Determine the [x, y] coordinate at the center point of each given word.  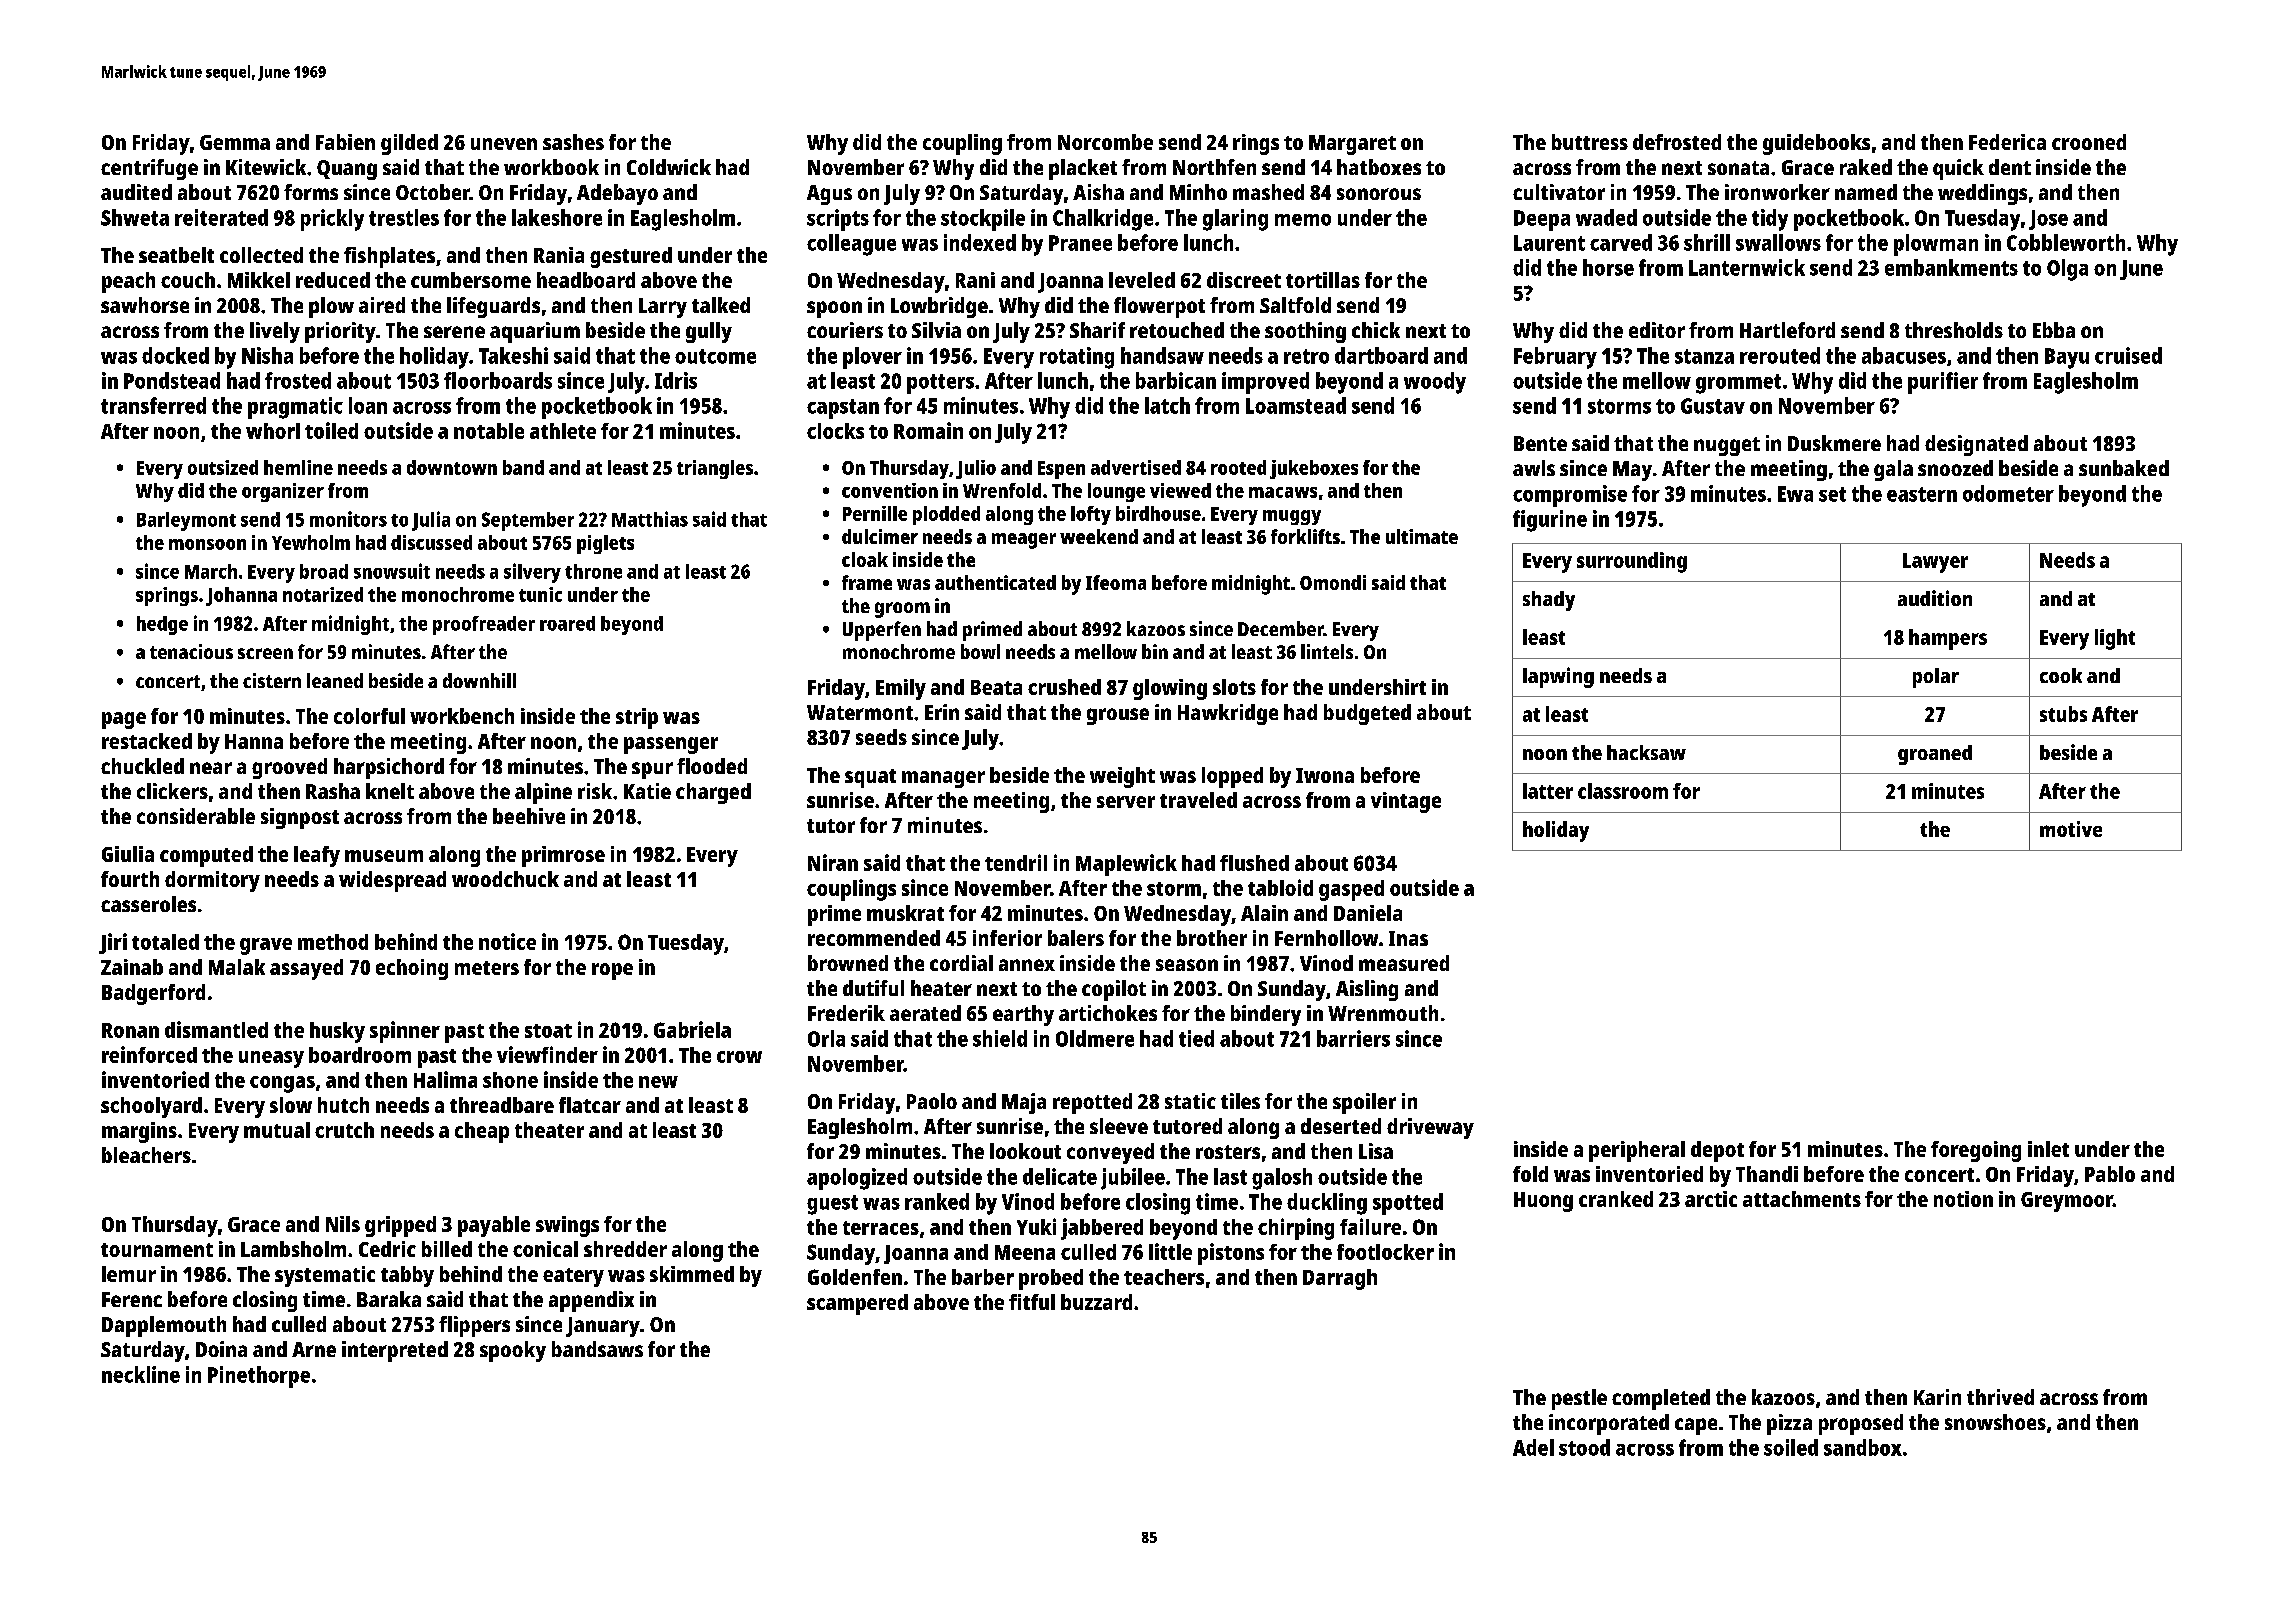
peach [128, 282]
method [333, 942]
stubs [2063, 714]
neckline [141, 1374]
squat [870, 778]
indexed [980, 242]
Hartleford [1787, 330]
